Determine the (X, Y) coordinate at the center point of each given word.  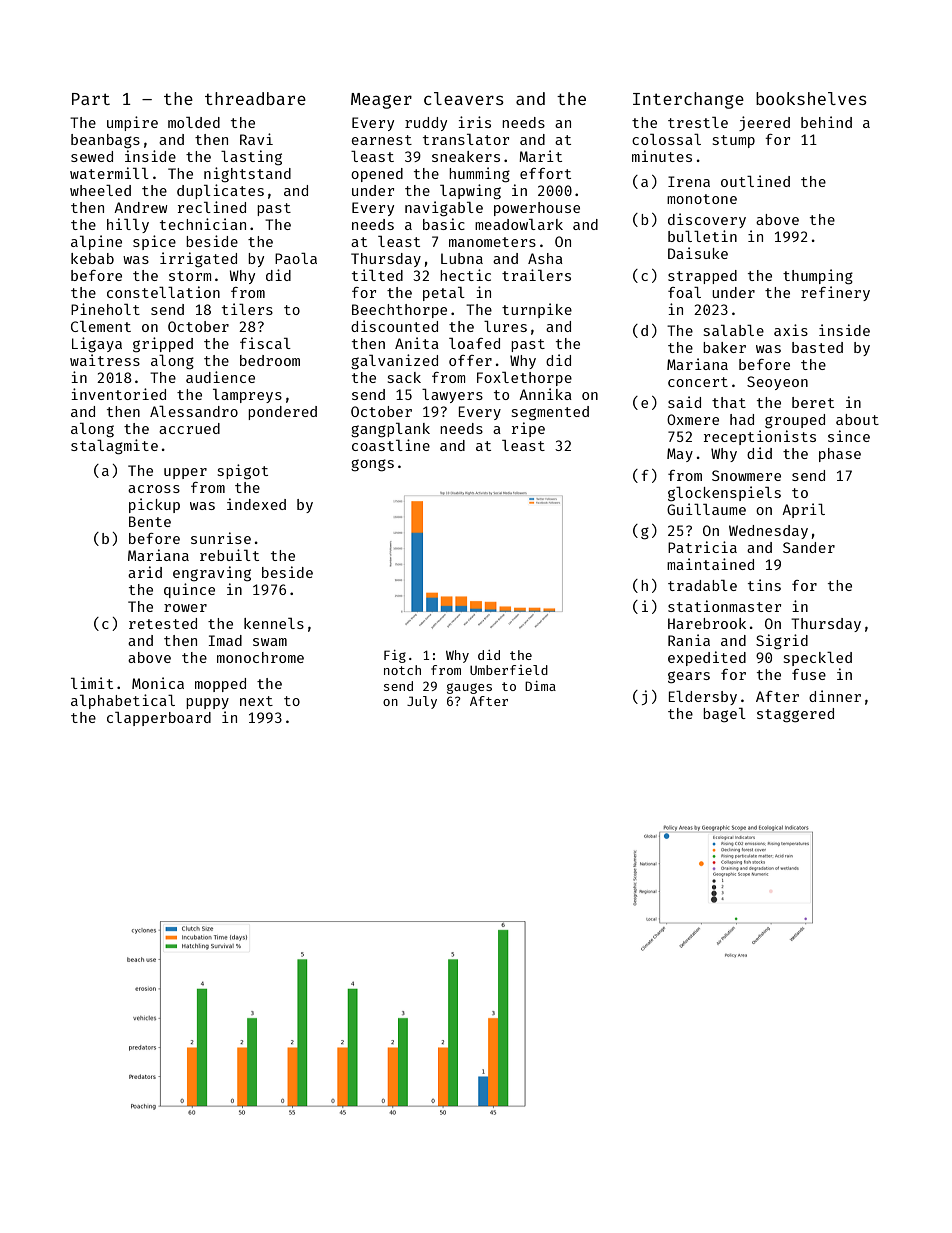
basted (817, 347)
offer (470, 360)
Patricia (702, 547)
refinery (835, 293)
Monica (158, 683)
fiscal (265, 343)
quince (189, 590)
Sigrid (782, 641)
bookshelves (811, 98)
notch (402, 670)
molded (194, 122)
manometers (492, 242)
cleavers (464, 98)
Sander (809, 547)
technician (203, 224)
